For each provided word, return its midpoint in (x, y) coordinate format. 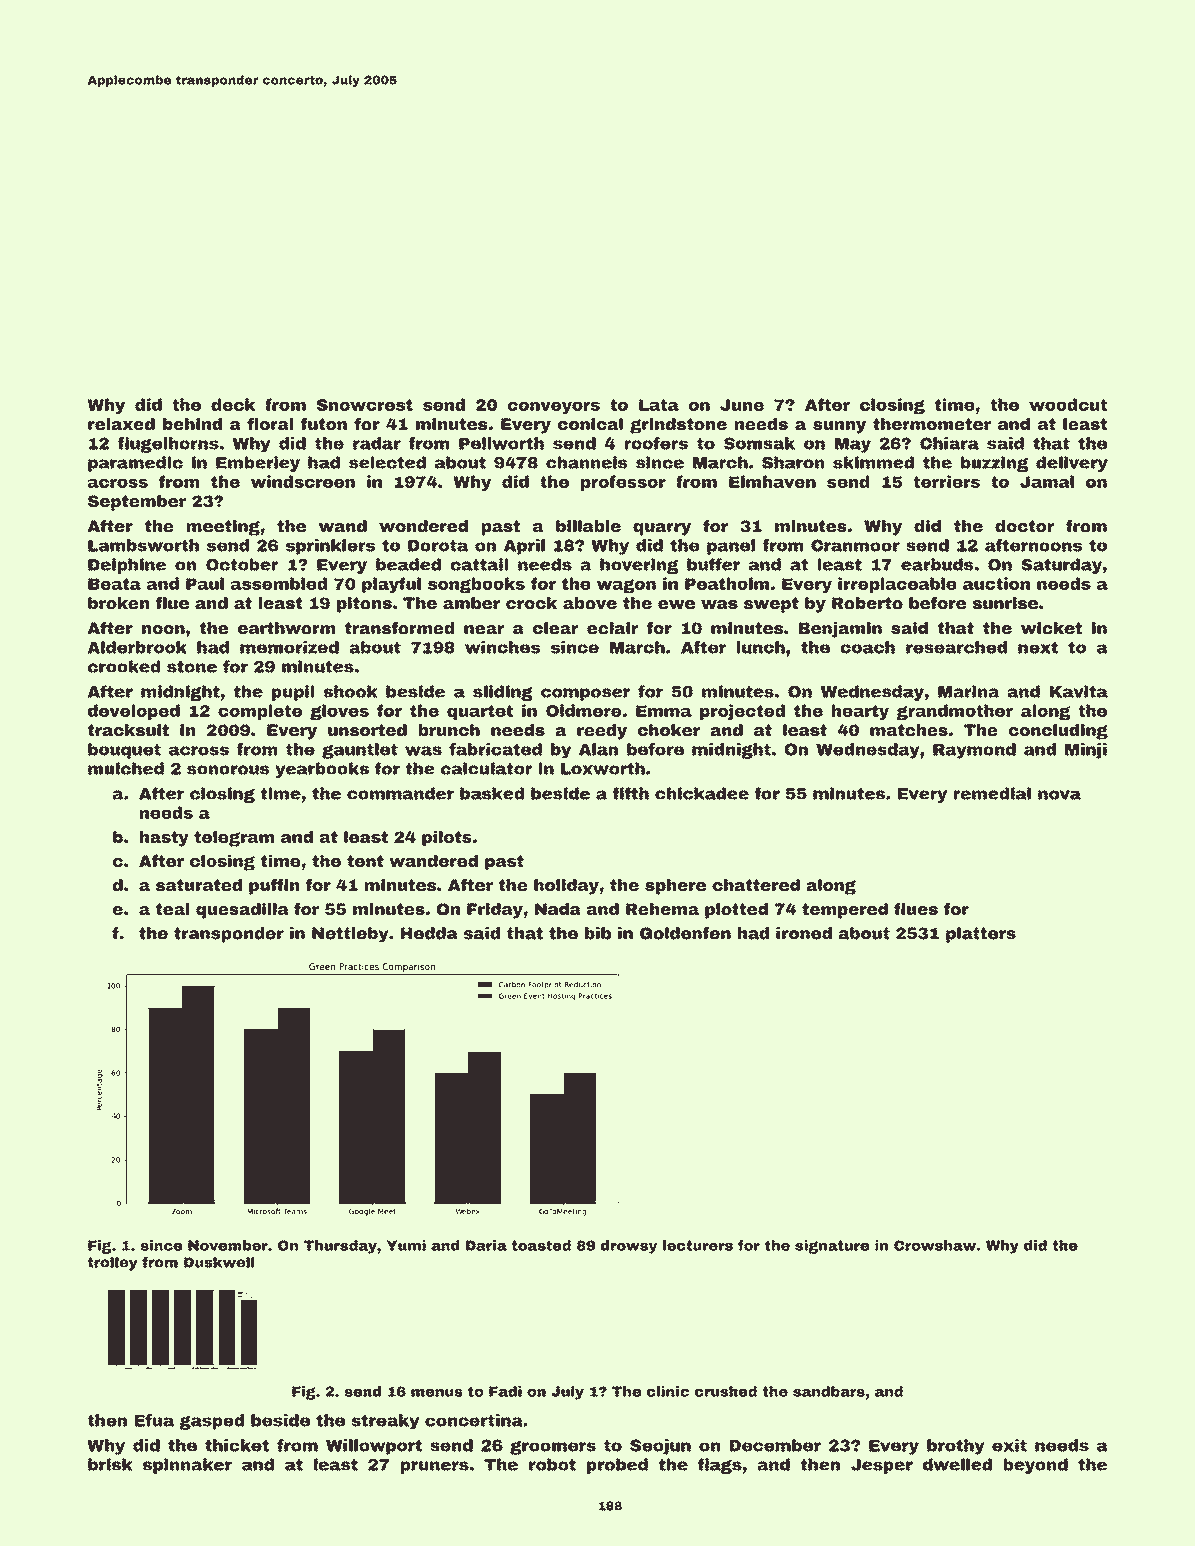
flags (720, 1466)
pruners (435, 1467)
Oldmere (583, 710)
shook (350, 691)
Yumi (406, 1245)
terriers (946, 481)
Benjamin (840, 630)
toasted (541, 1245)
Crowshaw (935, 1245)
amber (471, 603)
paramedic (135, 464)
